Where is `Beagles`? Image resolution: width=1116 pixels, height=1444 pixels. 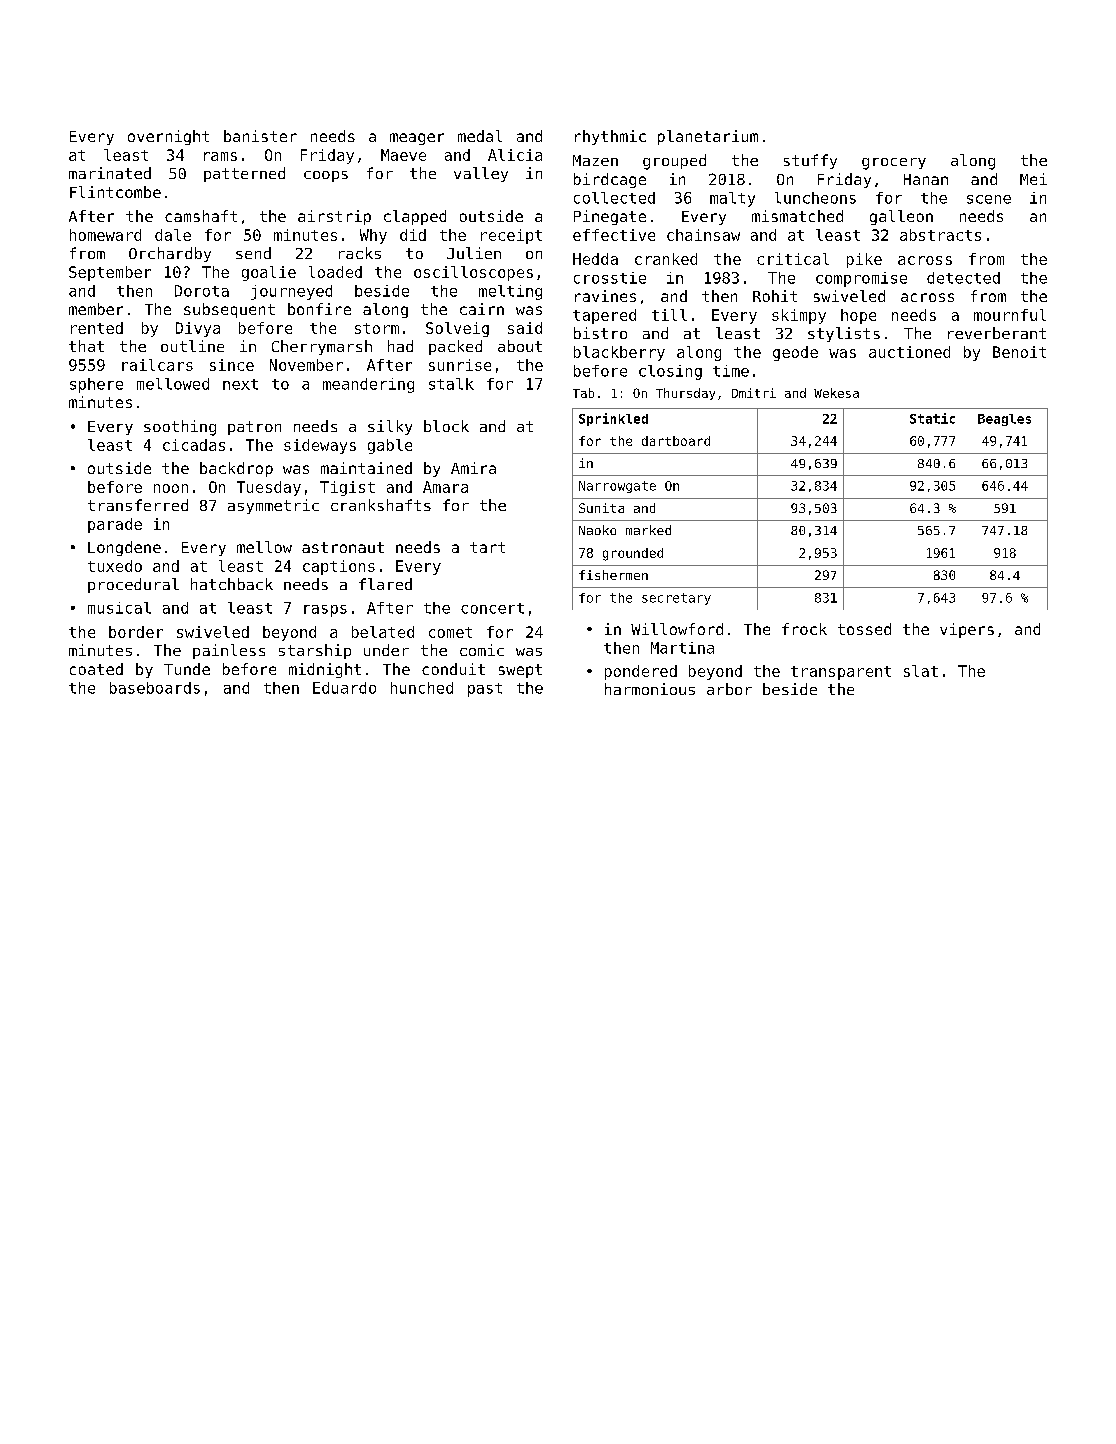 Beagles is located at coordinates (1004, 420).
